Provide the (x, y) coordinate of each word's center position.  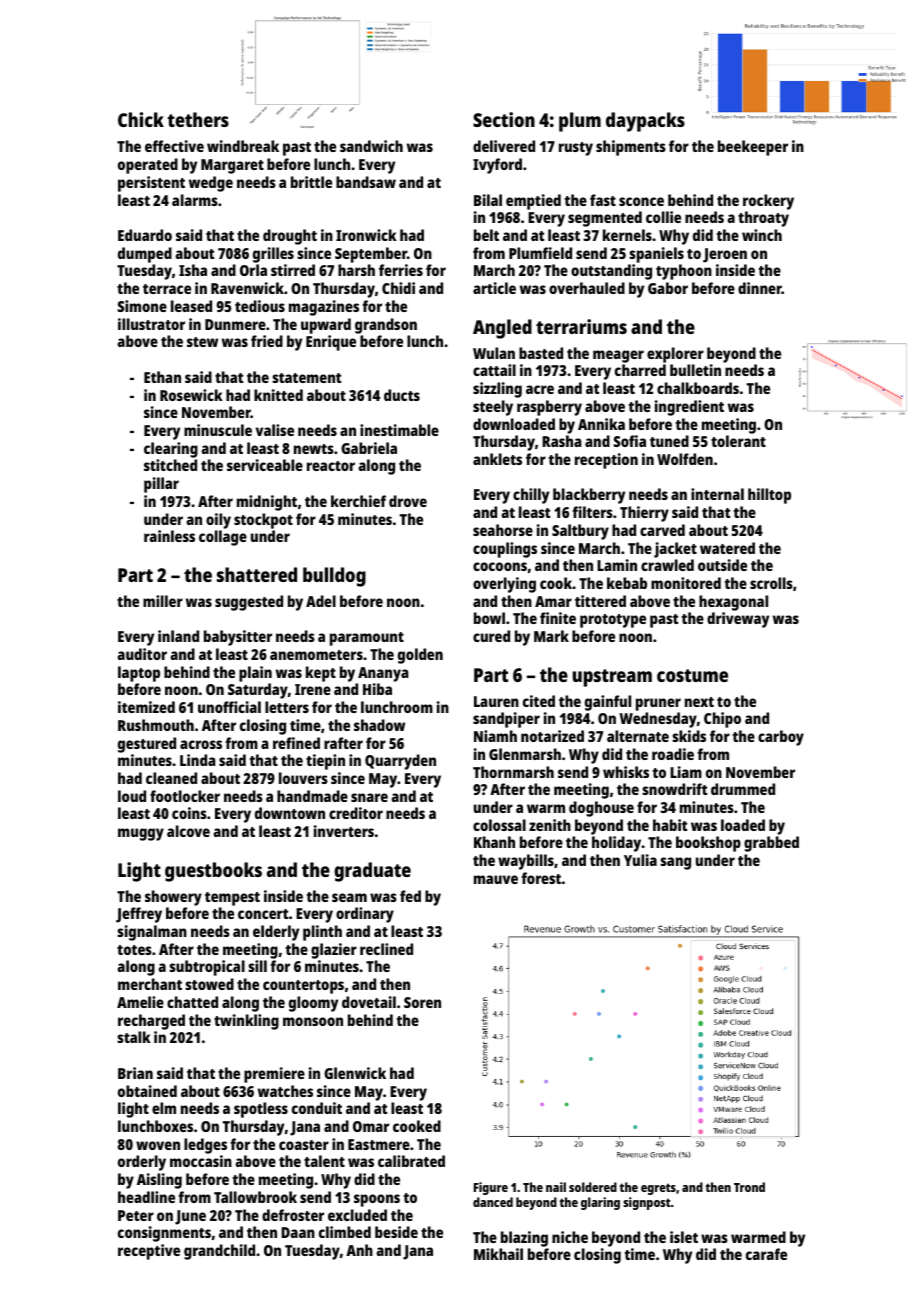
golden (420, 656)
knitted (278, 395)
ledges (205, 1146)
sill (257, 966)
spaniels (656, 255)
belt (486, 235)
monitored (686, 583)
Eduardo (145, 235)
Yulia (640, 860)
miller (163, 601)
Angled (502, 329)
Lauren (496, 701)
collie (663, 217)
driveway (738, 620)
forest (541, 878)
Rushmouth (156, 725)
